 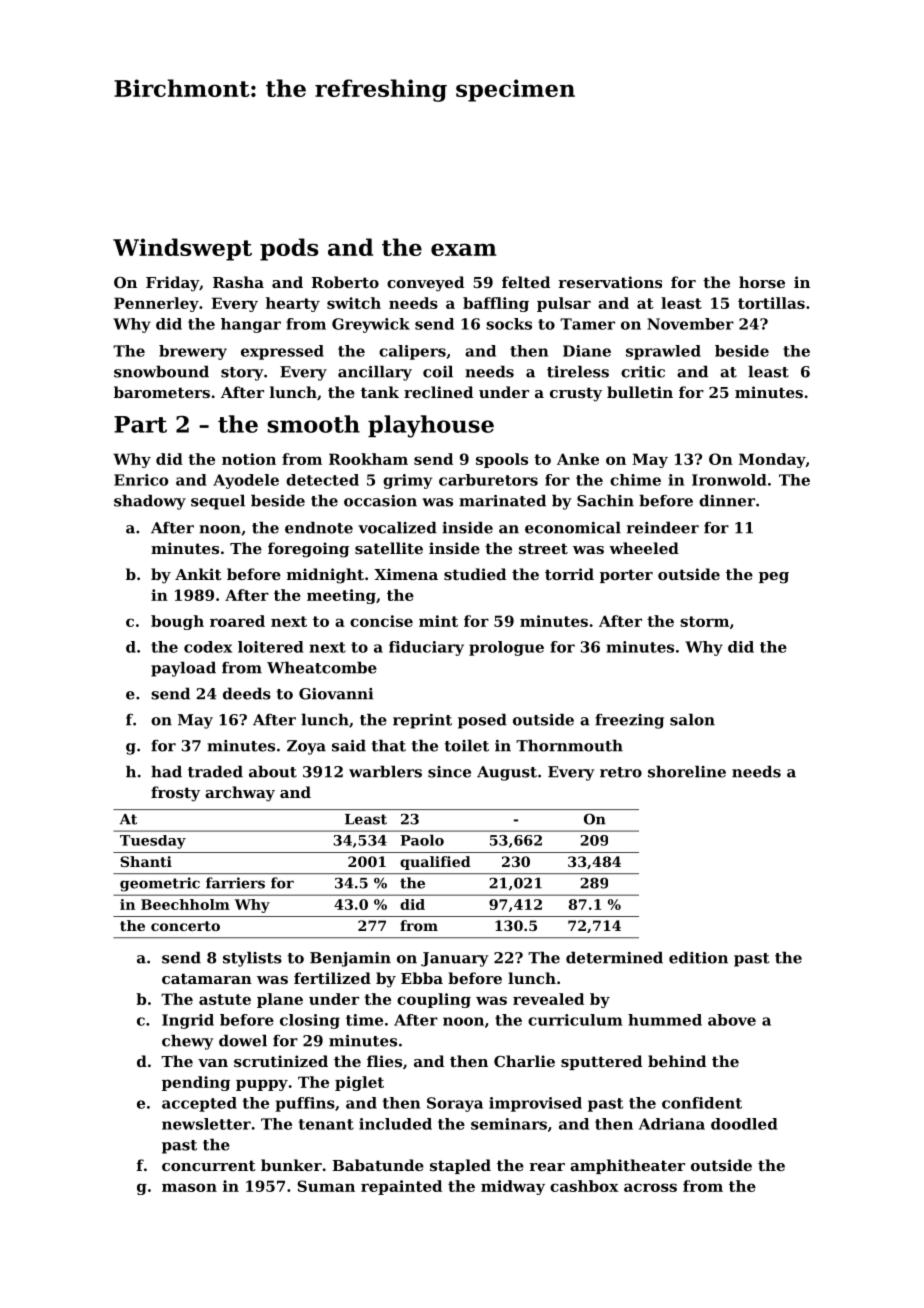 What do you see at coordinates (183, 669) in the screenshot?
I see `payload` at bounding box center [183, 669].
